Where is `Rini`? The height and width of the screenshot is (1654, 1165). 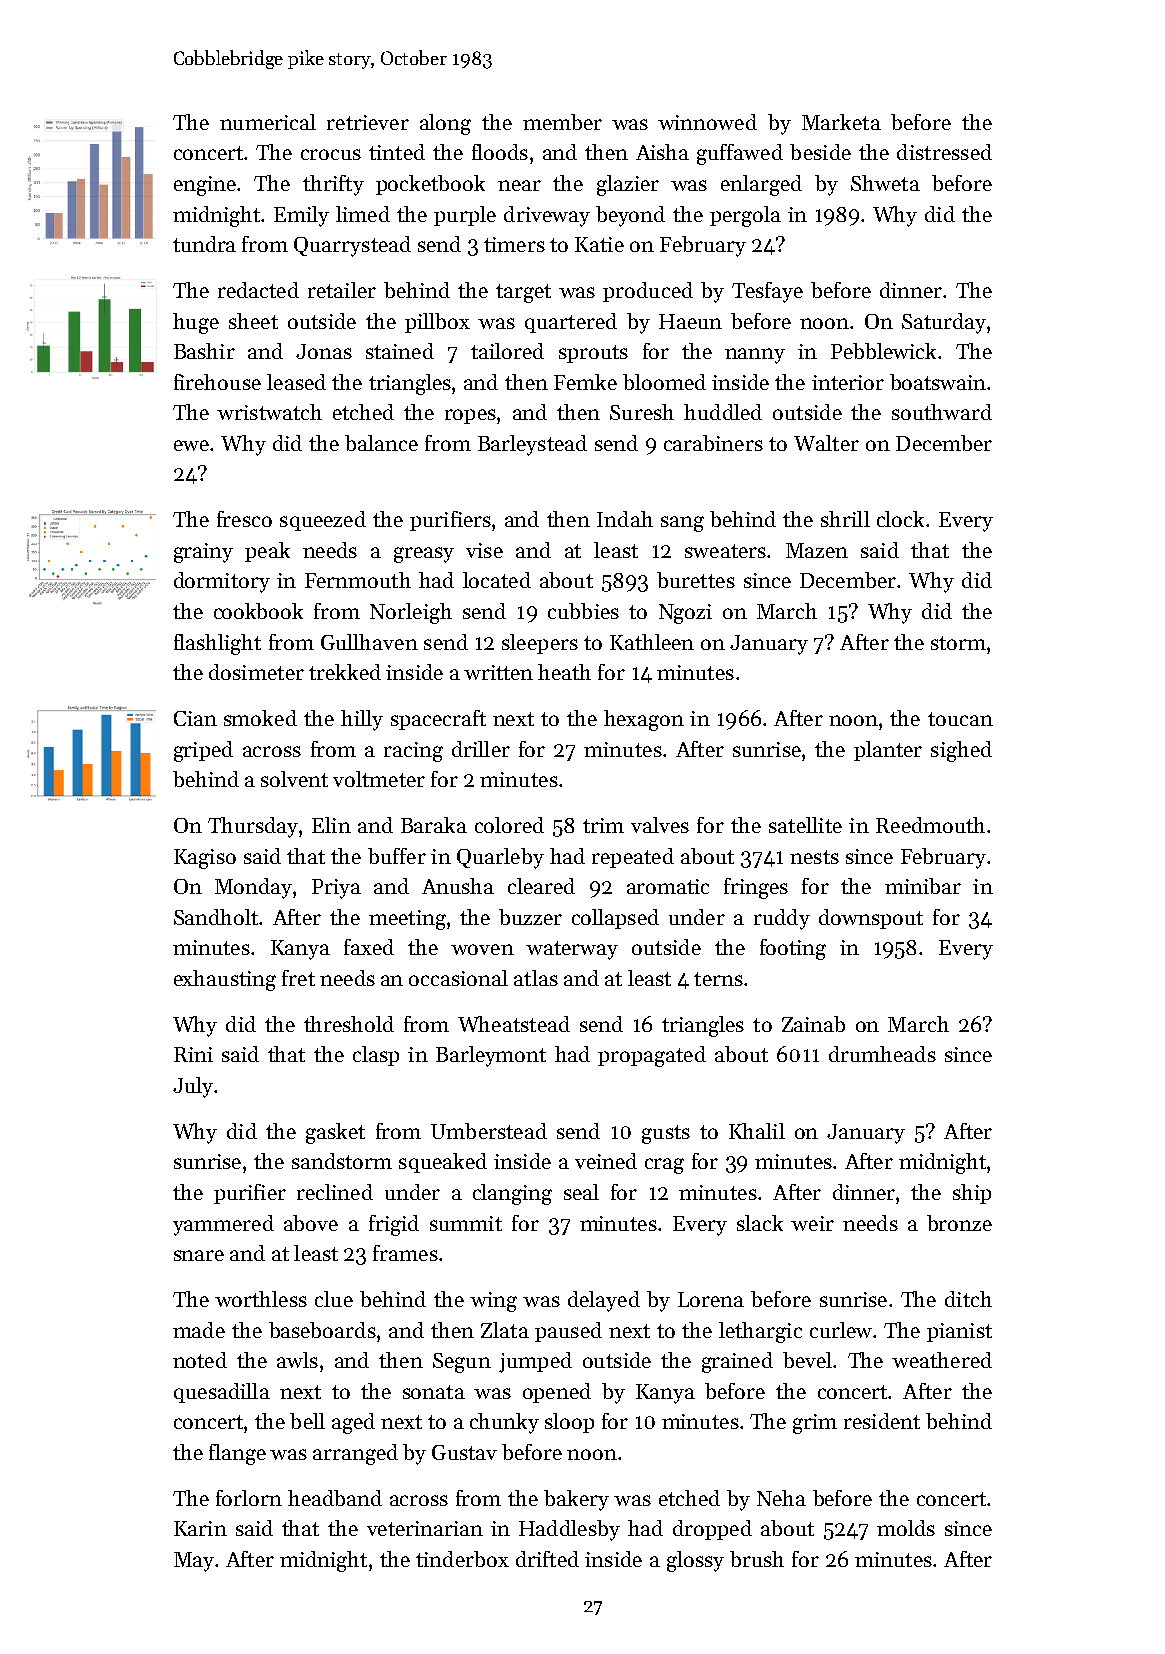
Rini is located at coordinates (193, 1054).
